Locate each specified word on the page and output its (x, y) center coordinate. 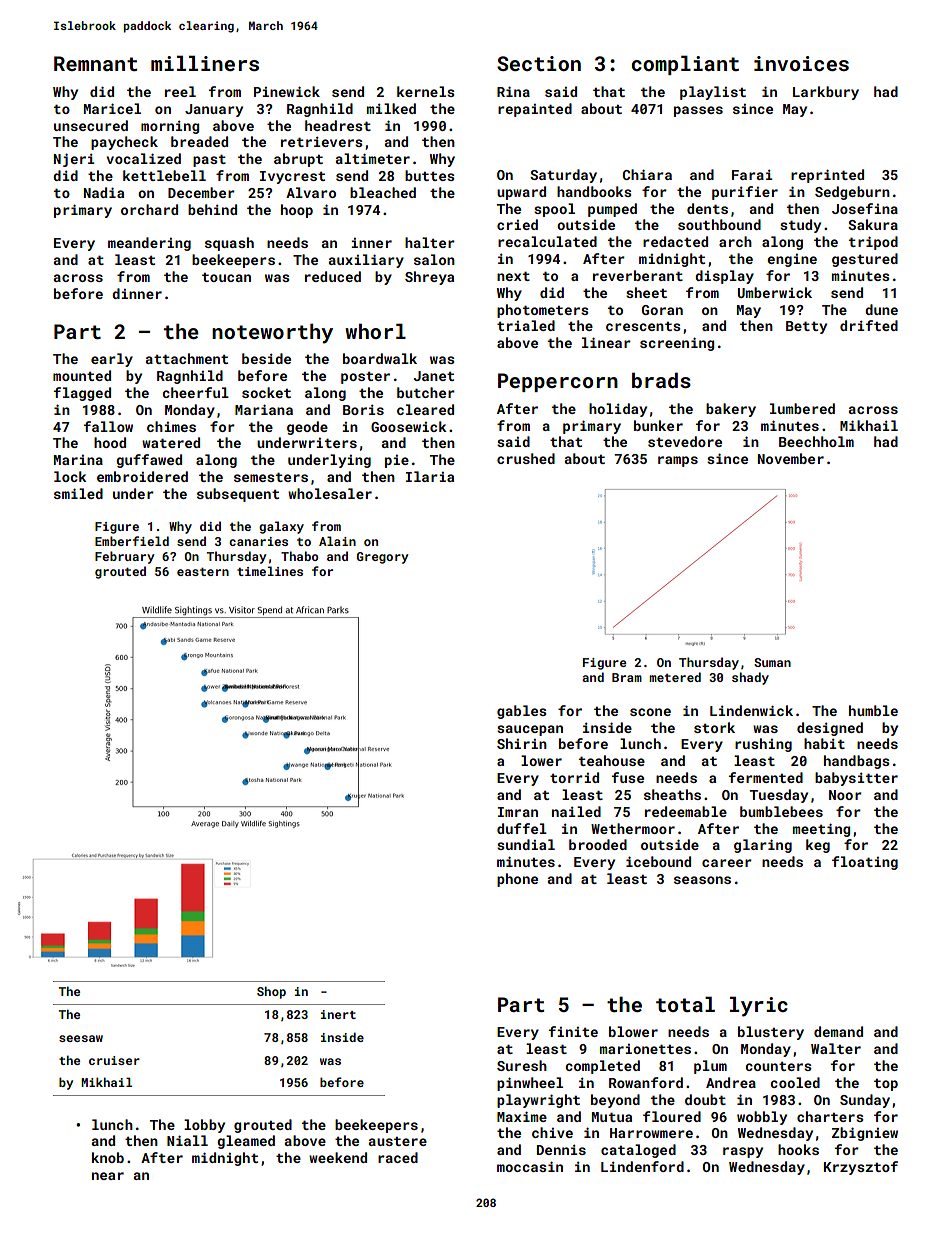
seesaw (81, 1038)
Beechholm (816, 441)
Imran (518, 812)
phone (517, 880)
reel (180, 91)
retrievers (322, 142)
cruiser (114, 1060)
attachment (187, 358)
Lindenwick (751, 710)
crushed (526, 458)
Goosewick (409, 426)
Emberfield (132, 541)
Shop (271, 992)
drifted (869, 325)
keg (818, 846)
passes (698, 111)
